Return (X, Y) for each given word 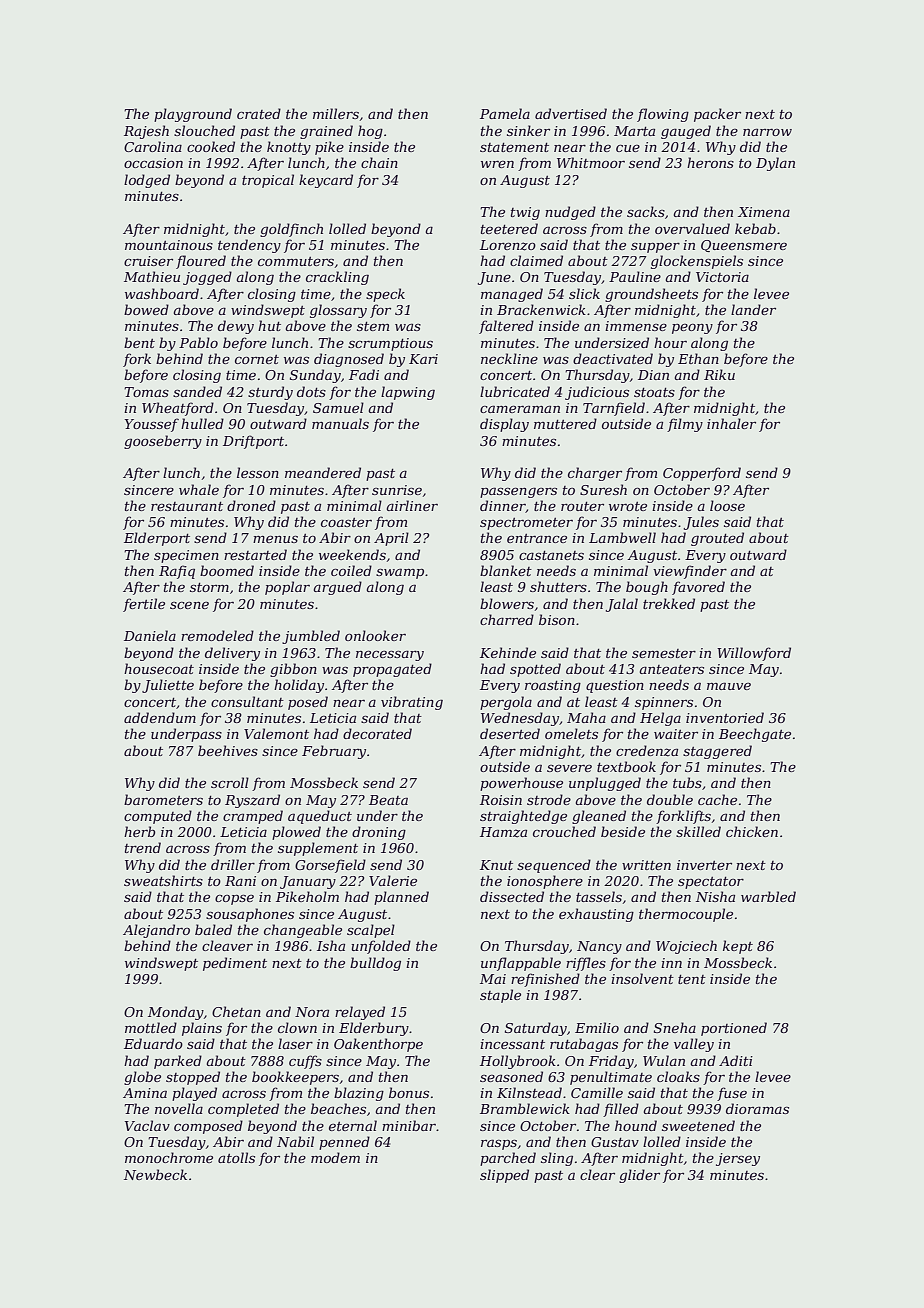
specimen (186, 556)
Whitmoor (591, 162)
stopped (193, 1078)
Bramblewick (525, 1108)
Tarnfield (614, 409)
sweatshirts (163, 880)
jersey (738, 1159)
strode (549, 799)
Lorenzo (508, 245)
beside (623, 831)
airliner (412, 505)
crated (259, 113)
